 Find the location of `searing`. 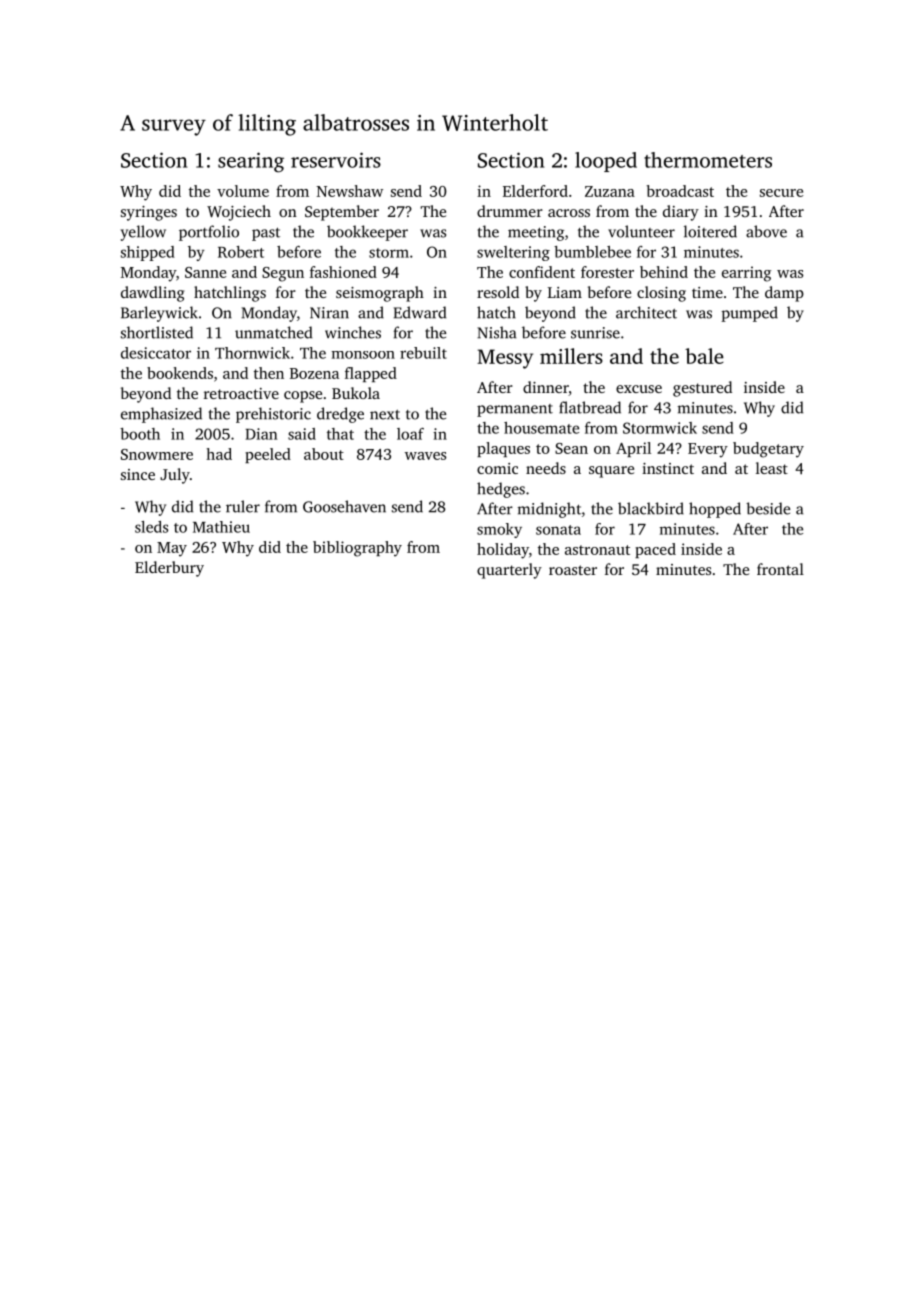

searing is located at coordinates (251, 162).
